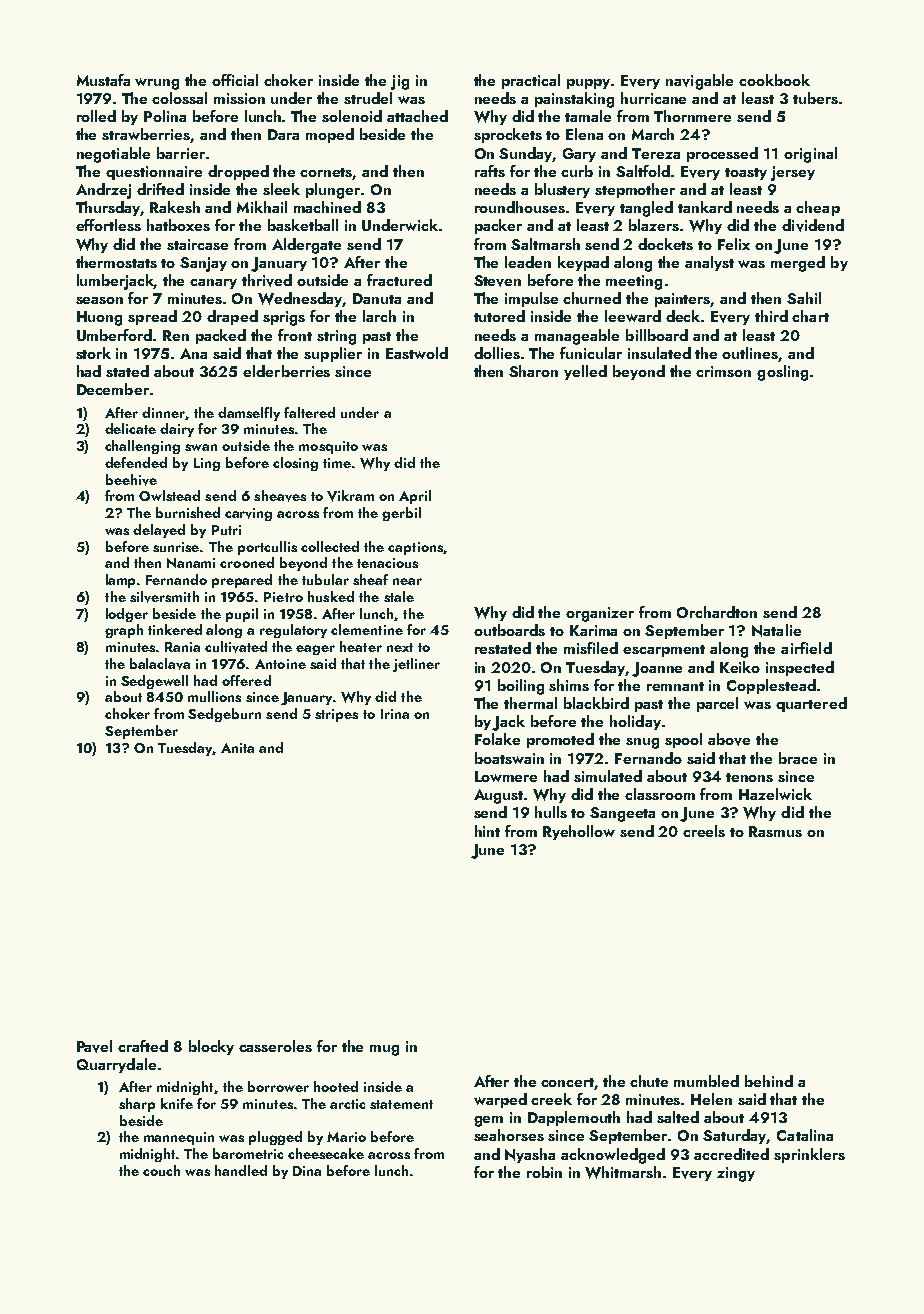  I want to click on couch, so click(161, 1170).
